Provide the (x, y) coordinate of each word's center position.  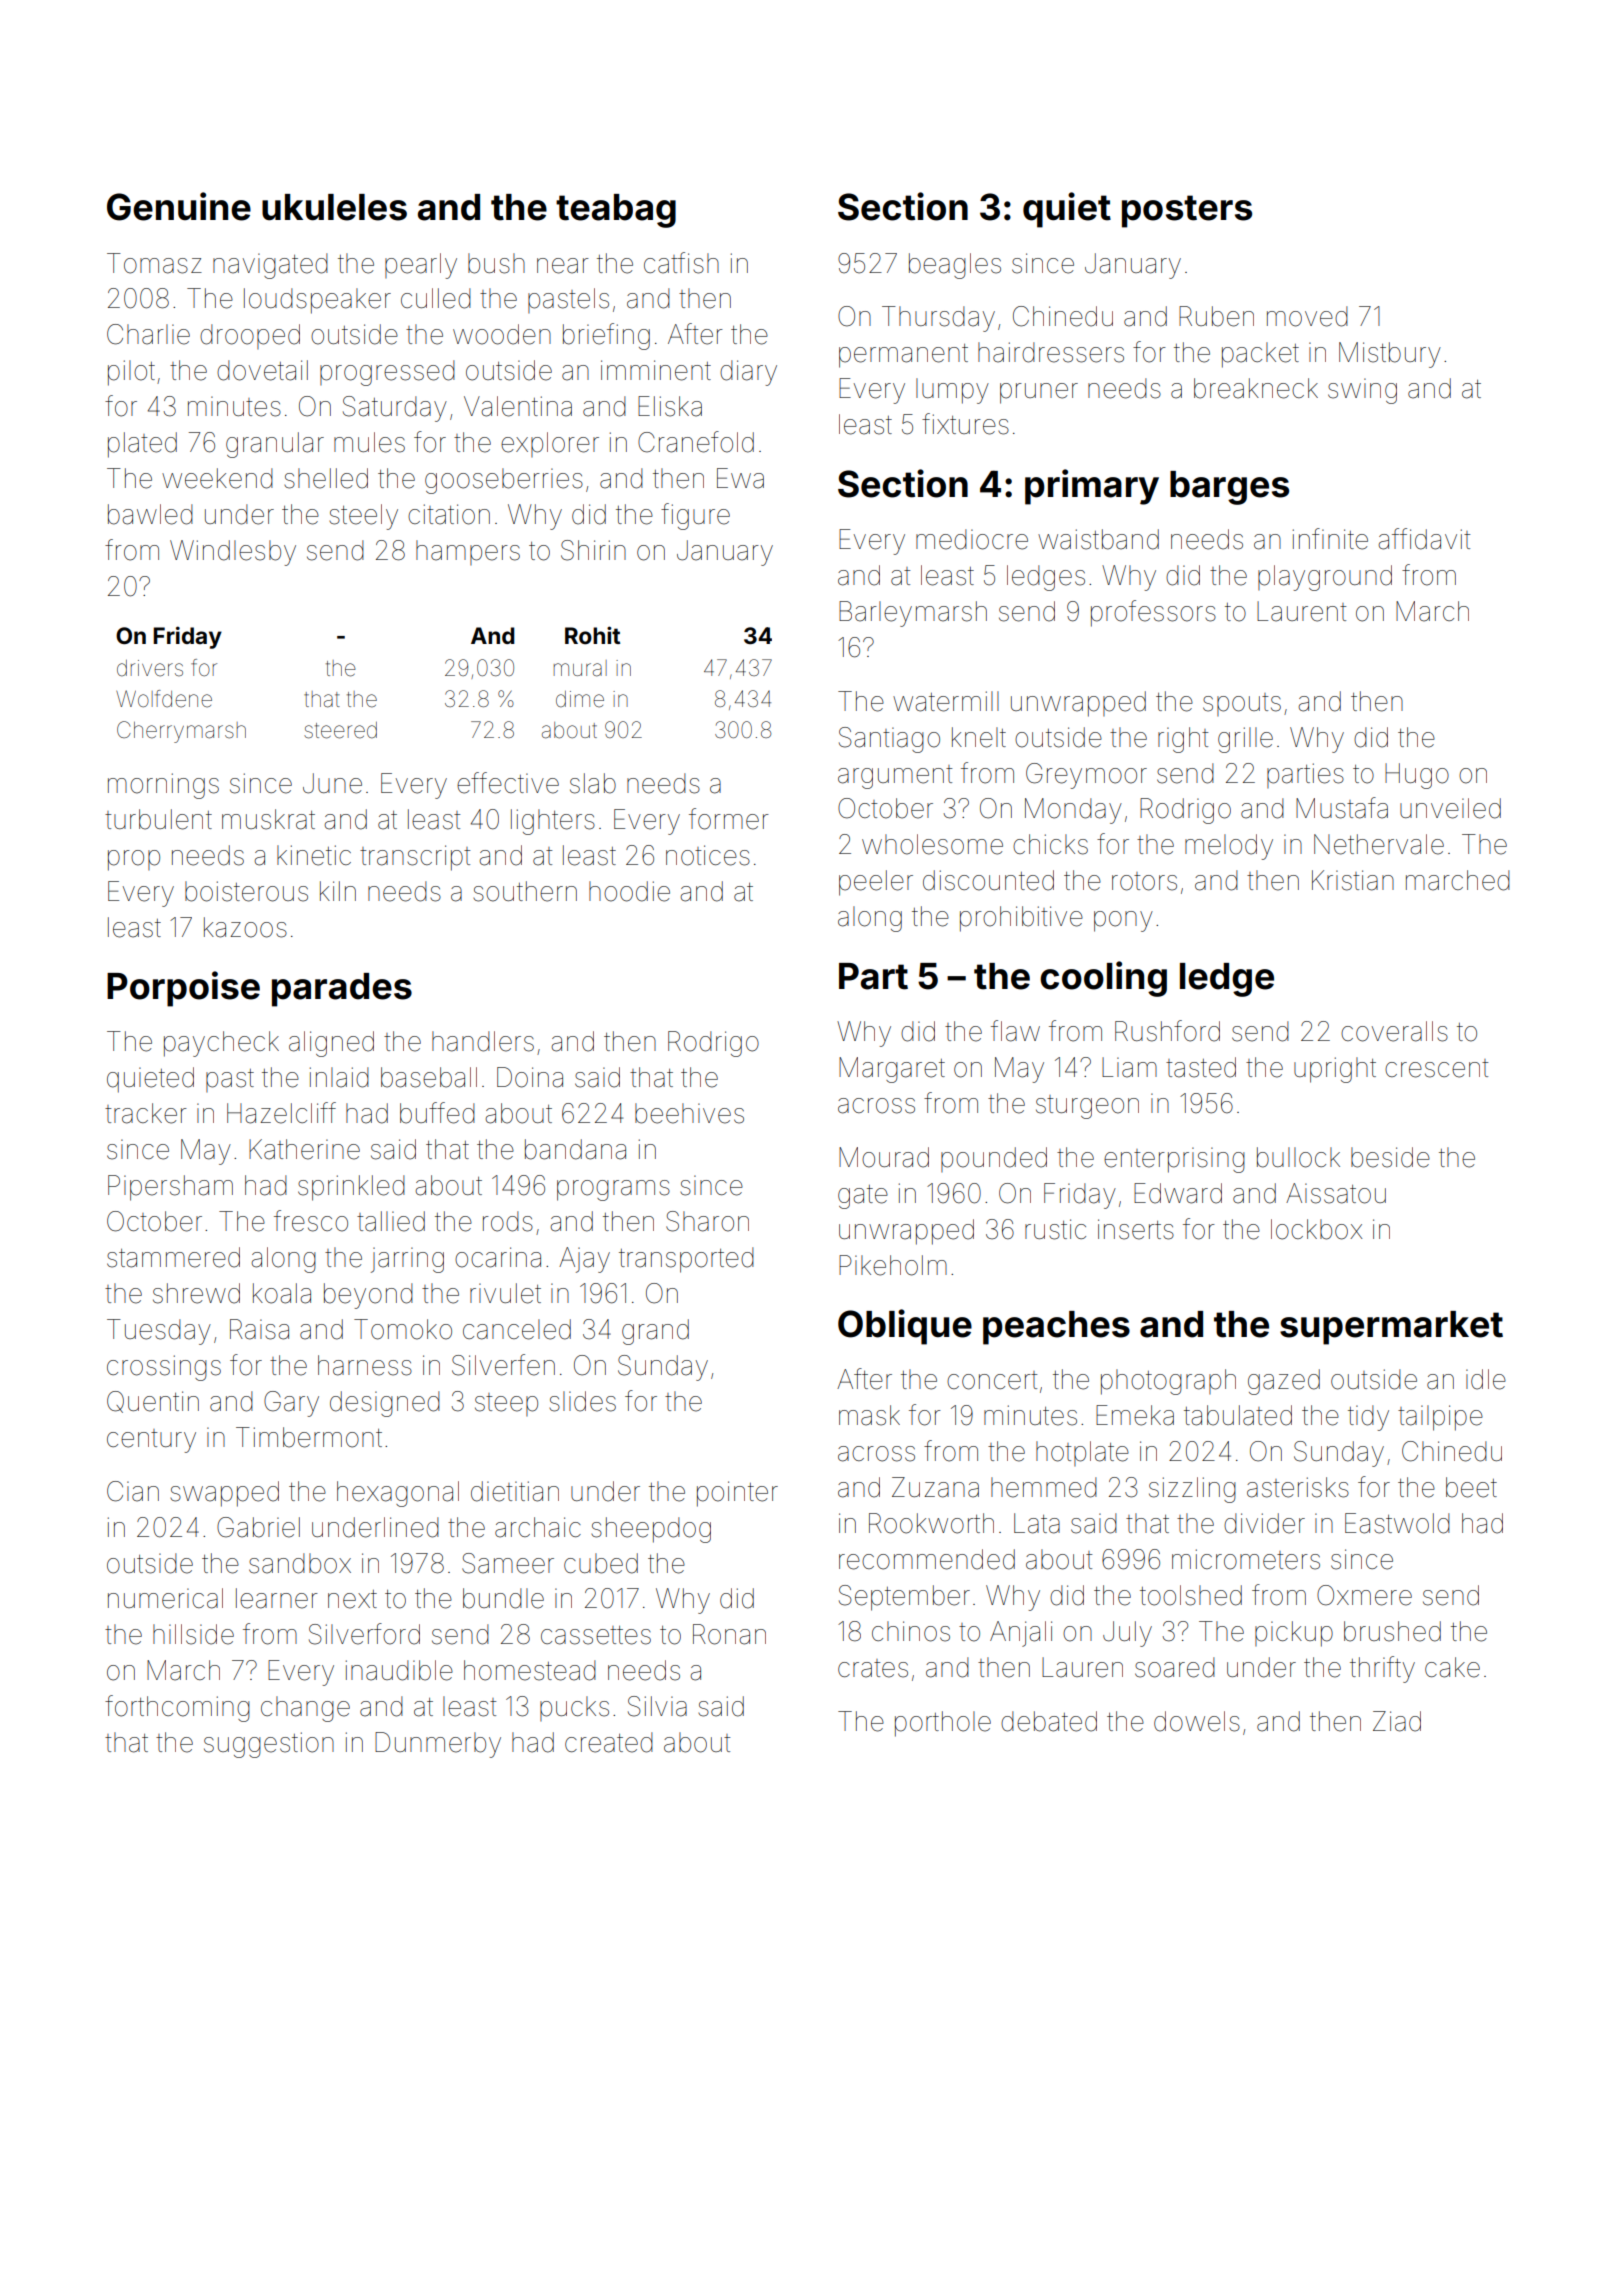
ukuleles (334, 207)
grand (655, 1332)
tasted (1201, 1067)
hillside (193, 1634)
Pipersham (170, 1188)
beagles (955, 266)
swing (1362, 391)
